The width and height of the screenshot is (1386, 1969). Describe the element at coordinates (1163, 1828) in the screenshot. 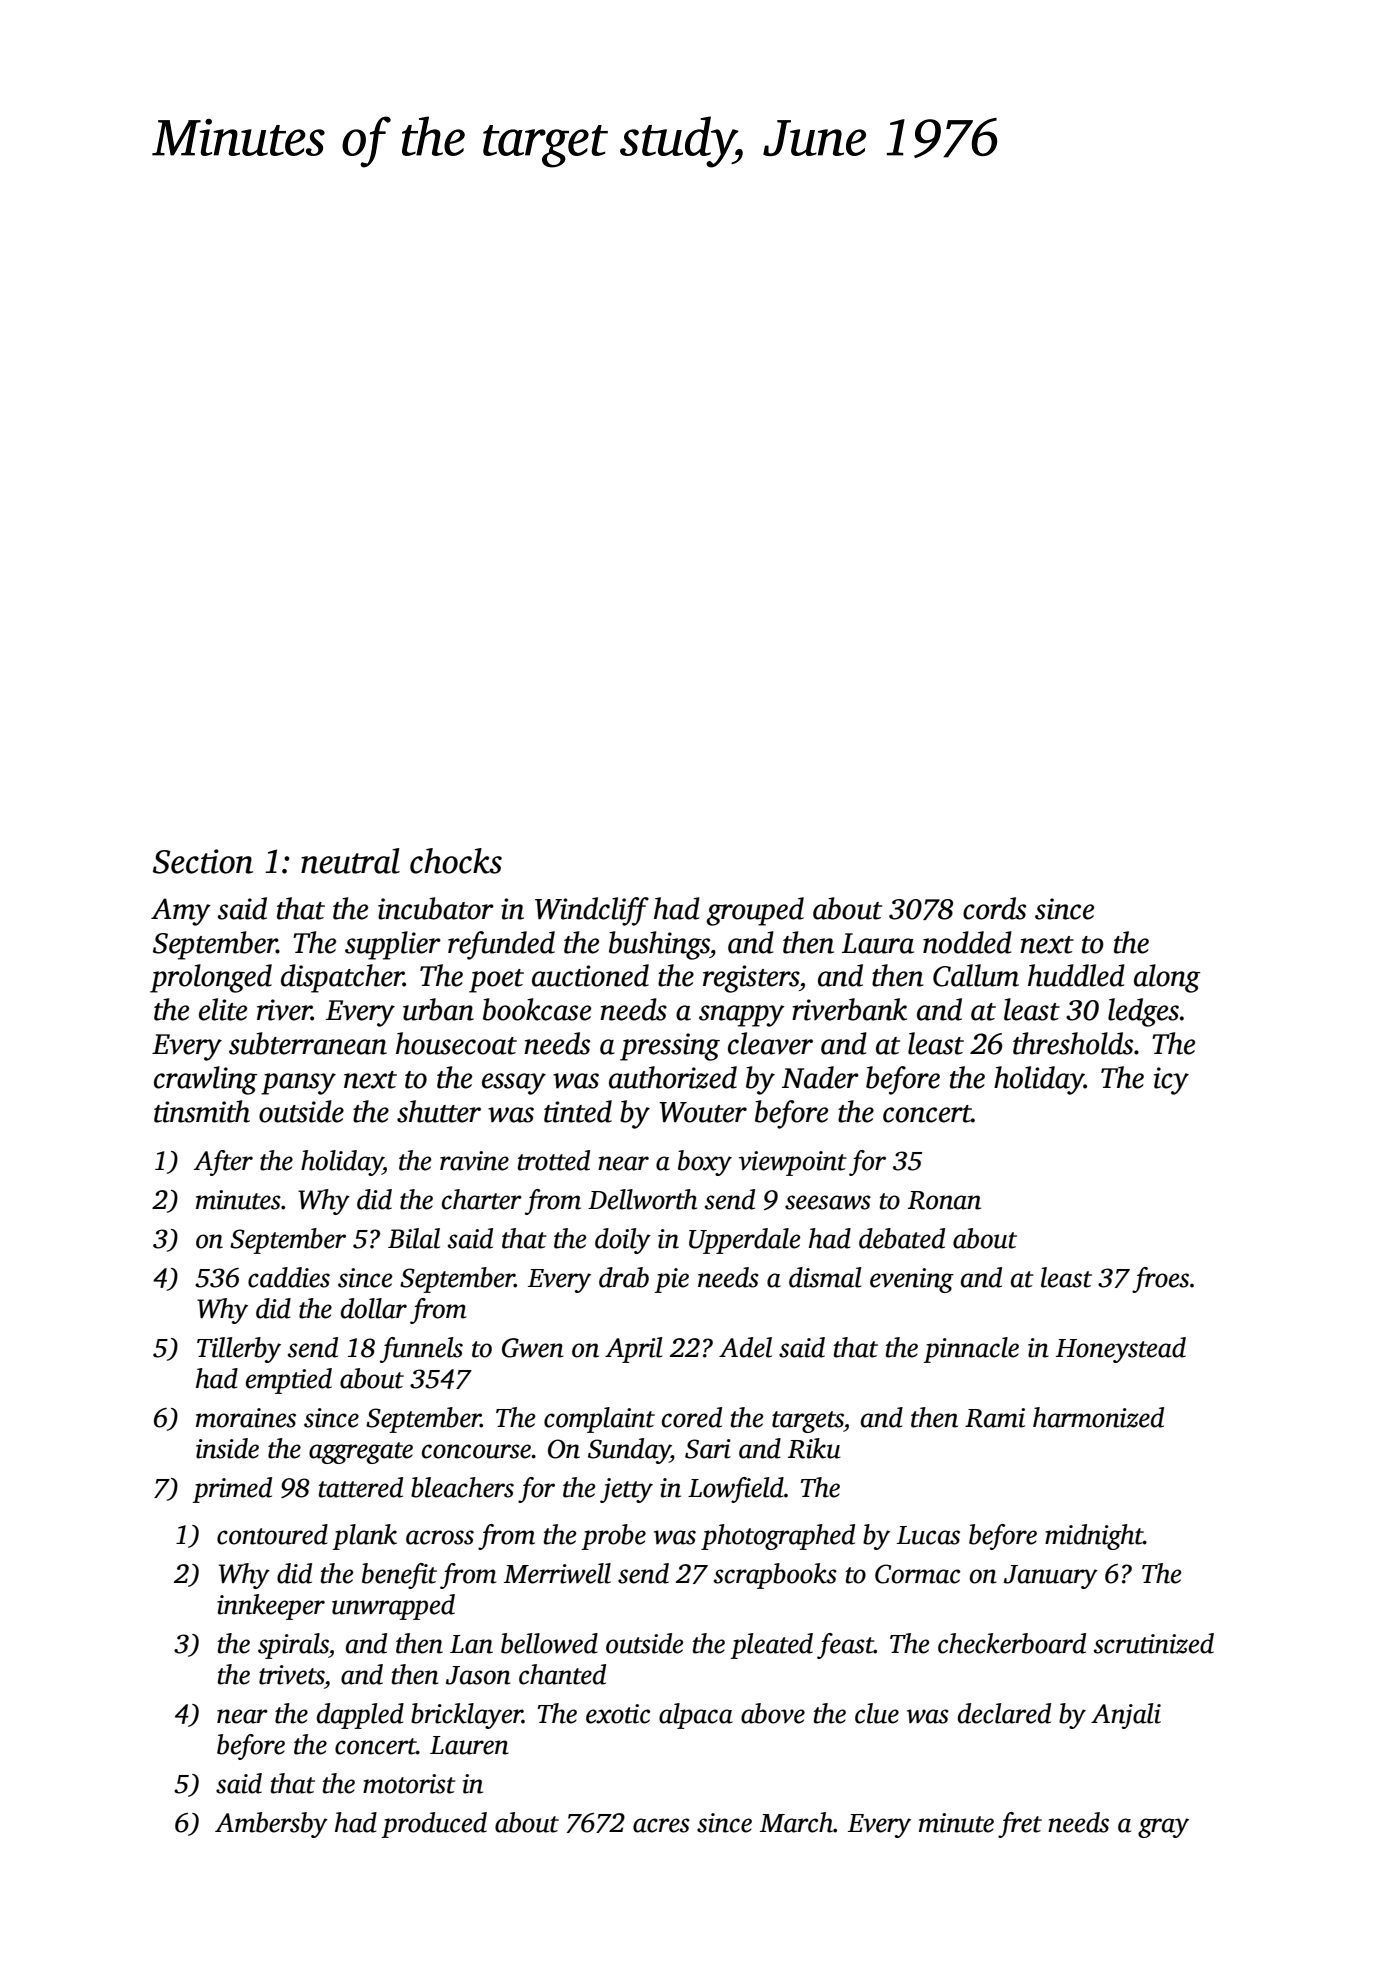

I see `gray` at that location.
